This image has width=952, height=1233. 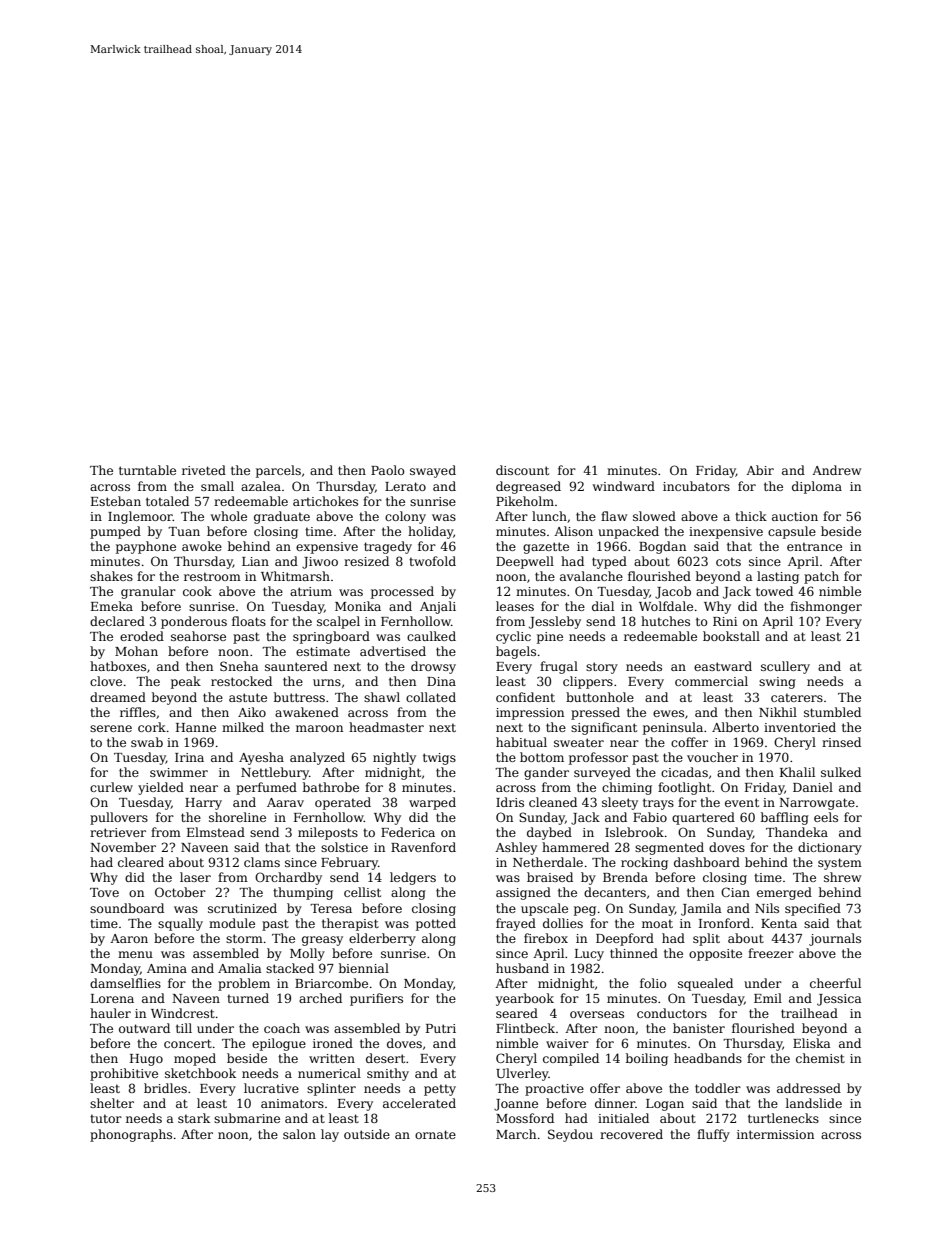 What do you see at coordinates (665, 621) in the image?
I see `hutches` at bounding box center [665, 621].
